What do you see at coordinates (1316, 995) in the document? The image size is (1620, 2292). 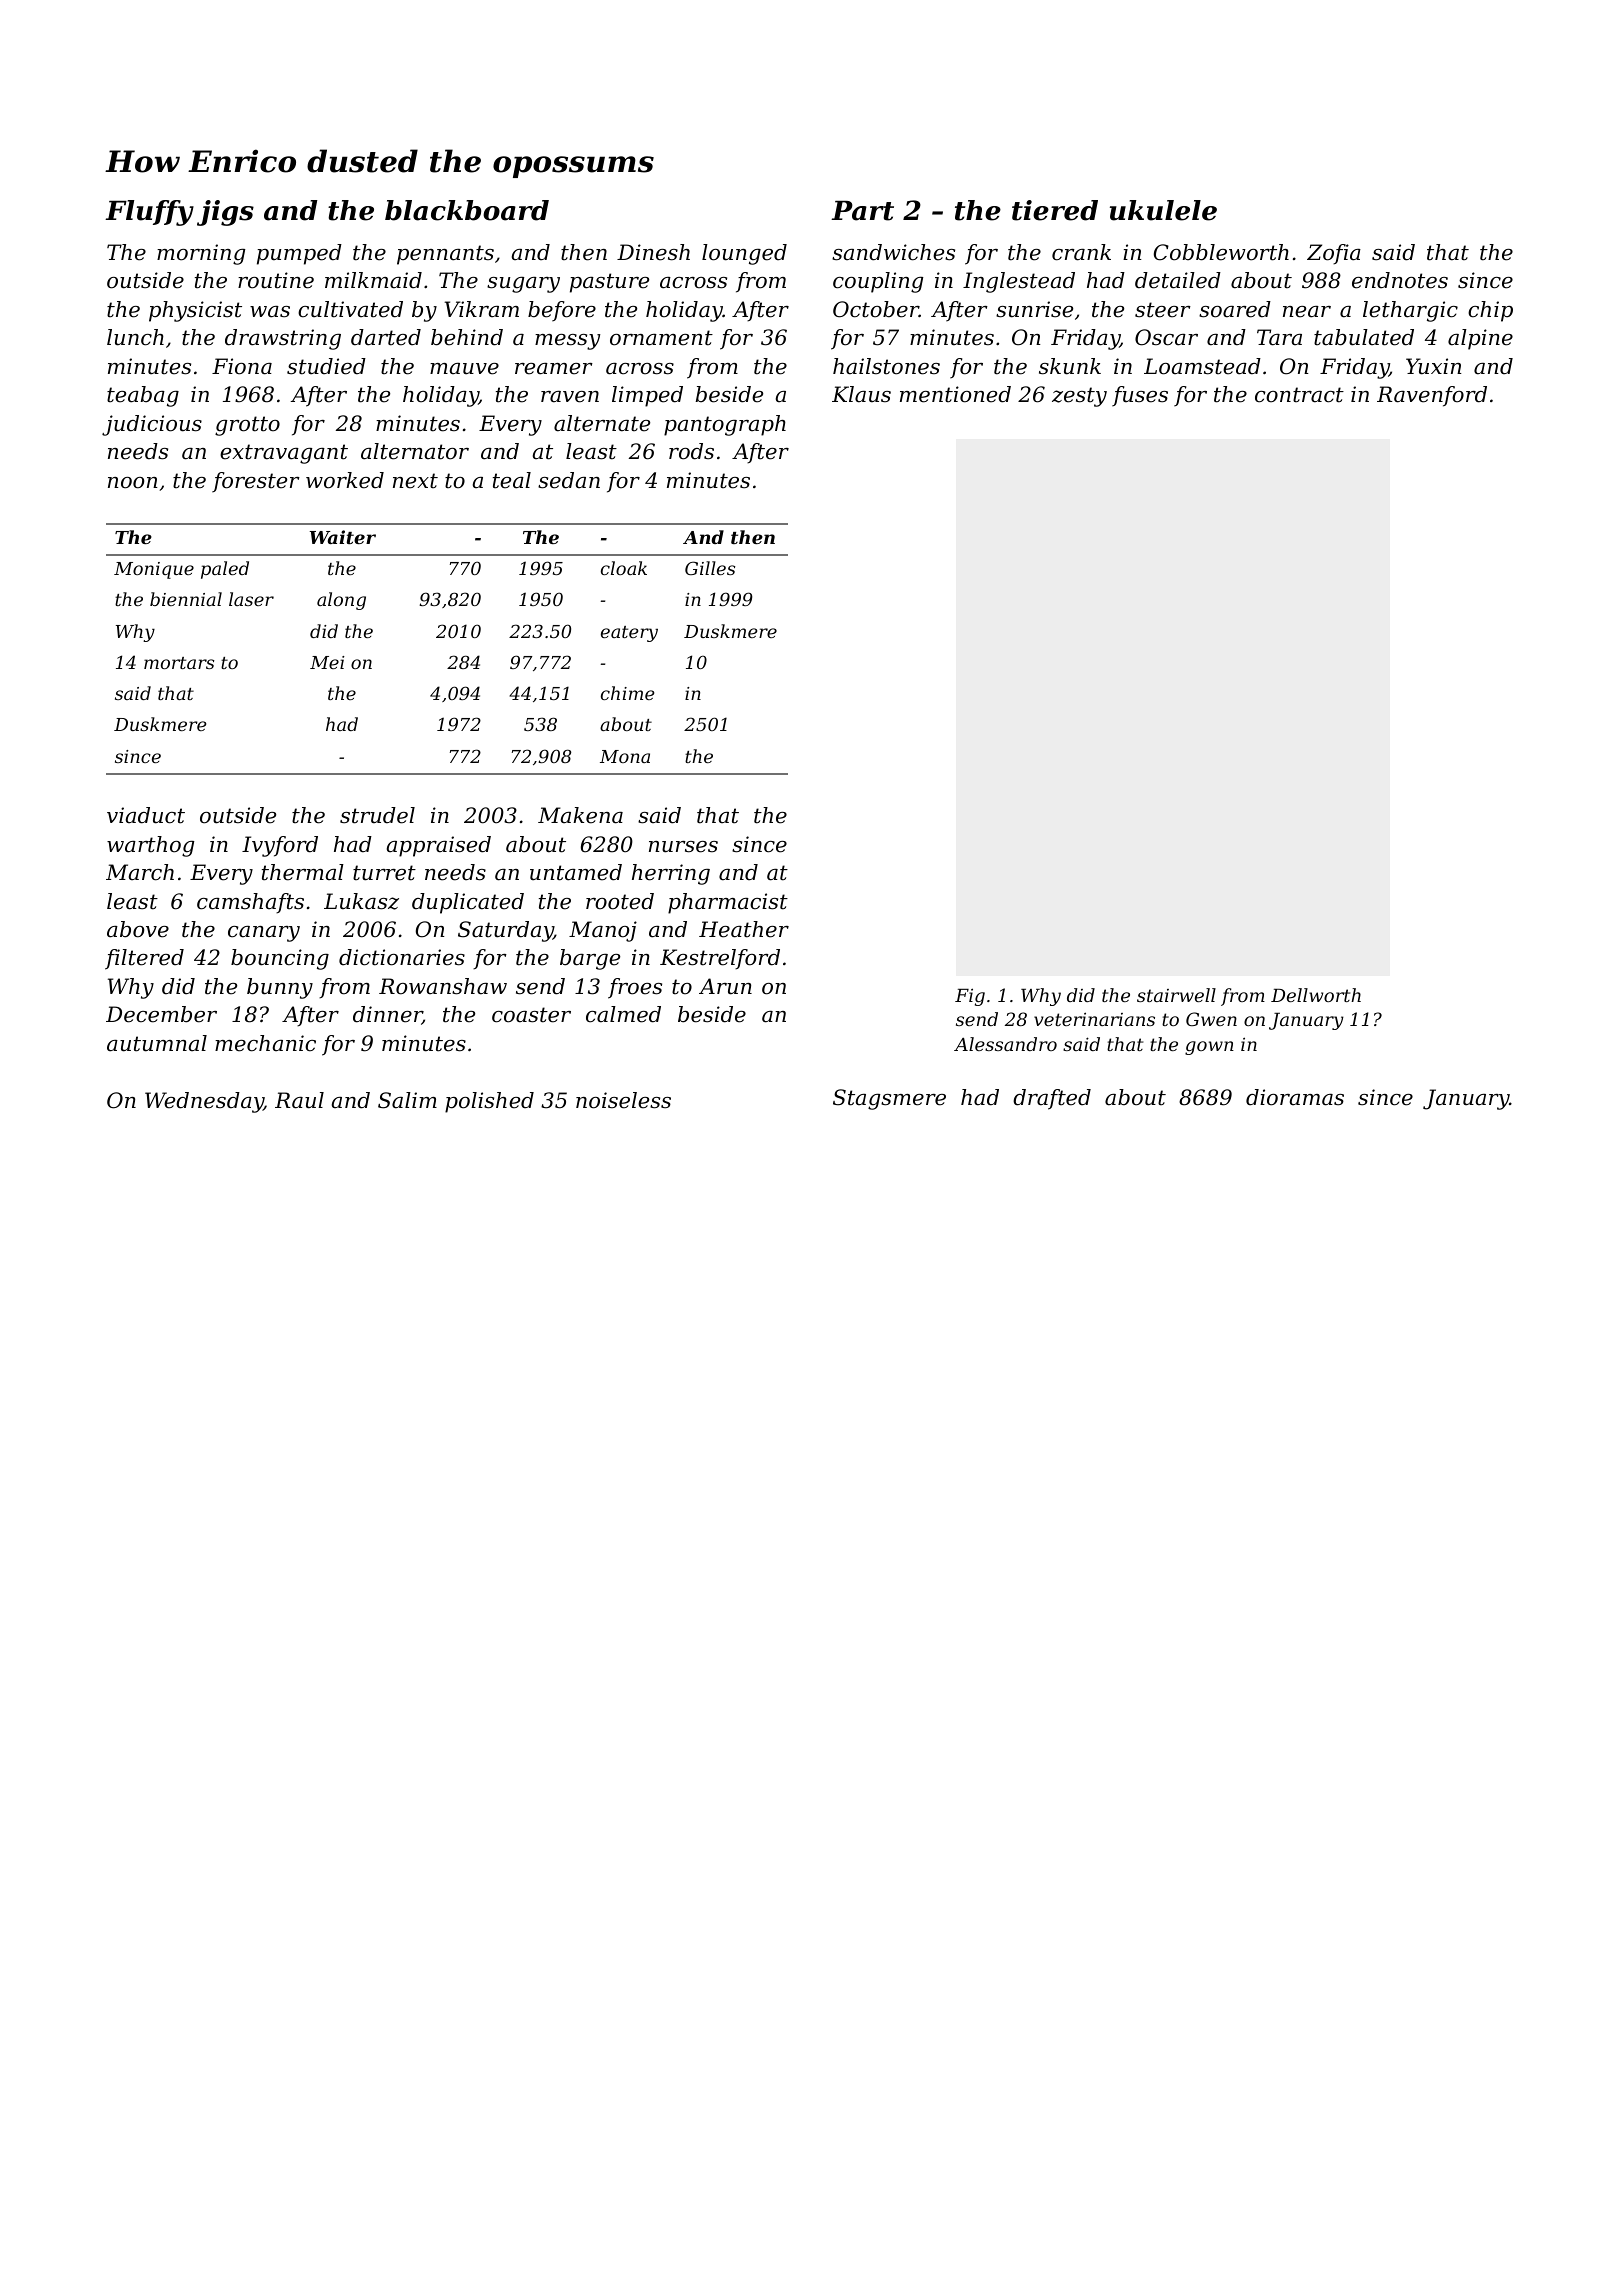 I see `Dellworth` at bounding box center [1316, 995].
